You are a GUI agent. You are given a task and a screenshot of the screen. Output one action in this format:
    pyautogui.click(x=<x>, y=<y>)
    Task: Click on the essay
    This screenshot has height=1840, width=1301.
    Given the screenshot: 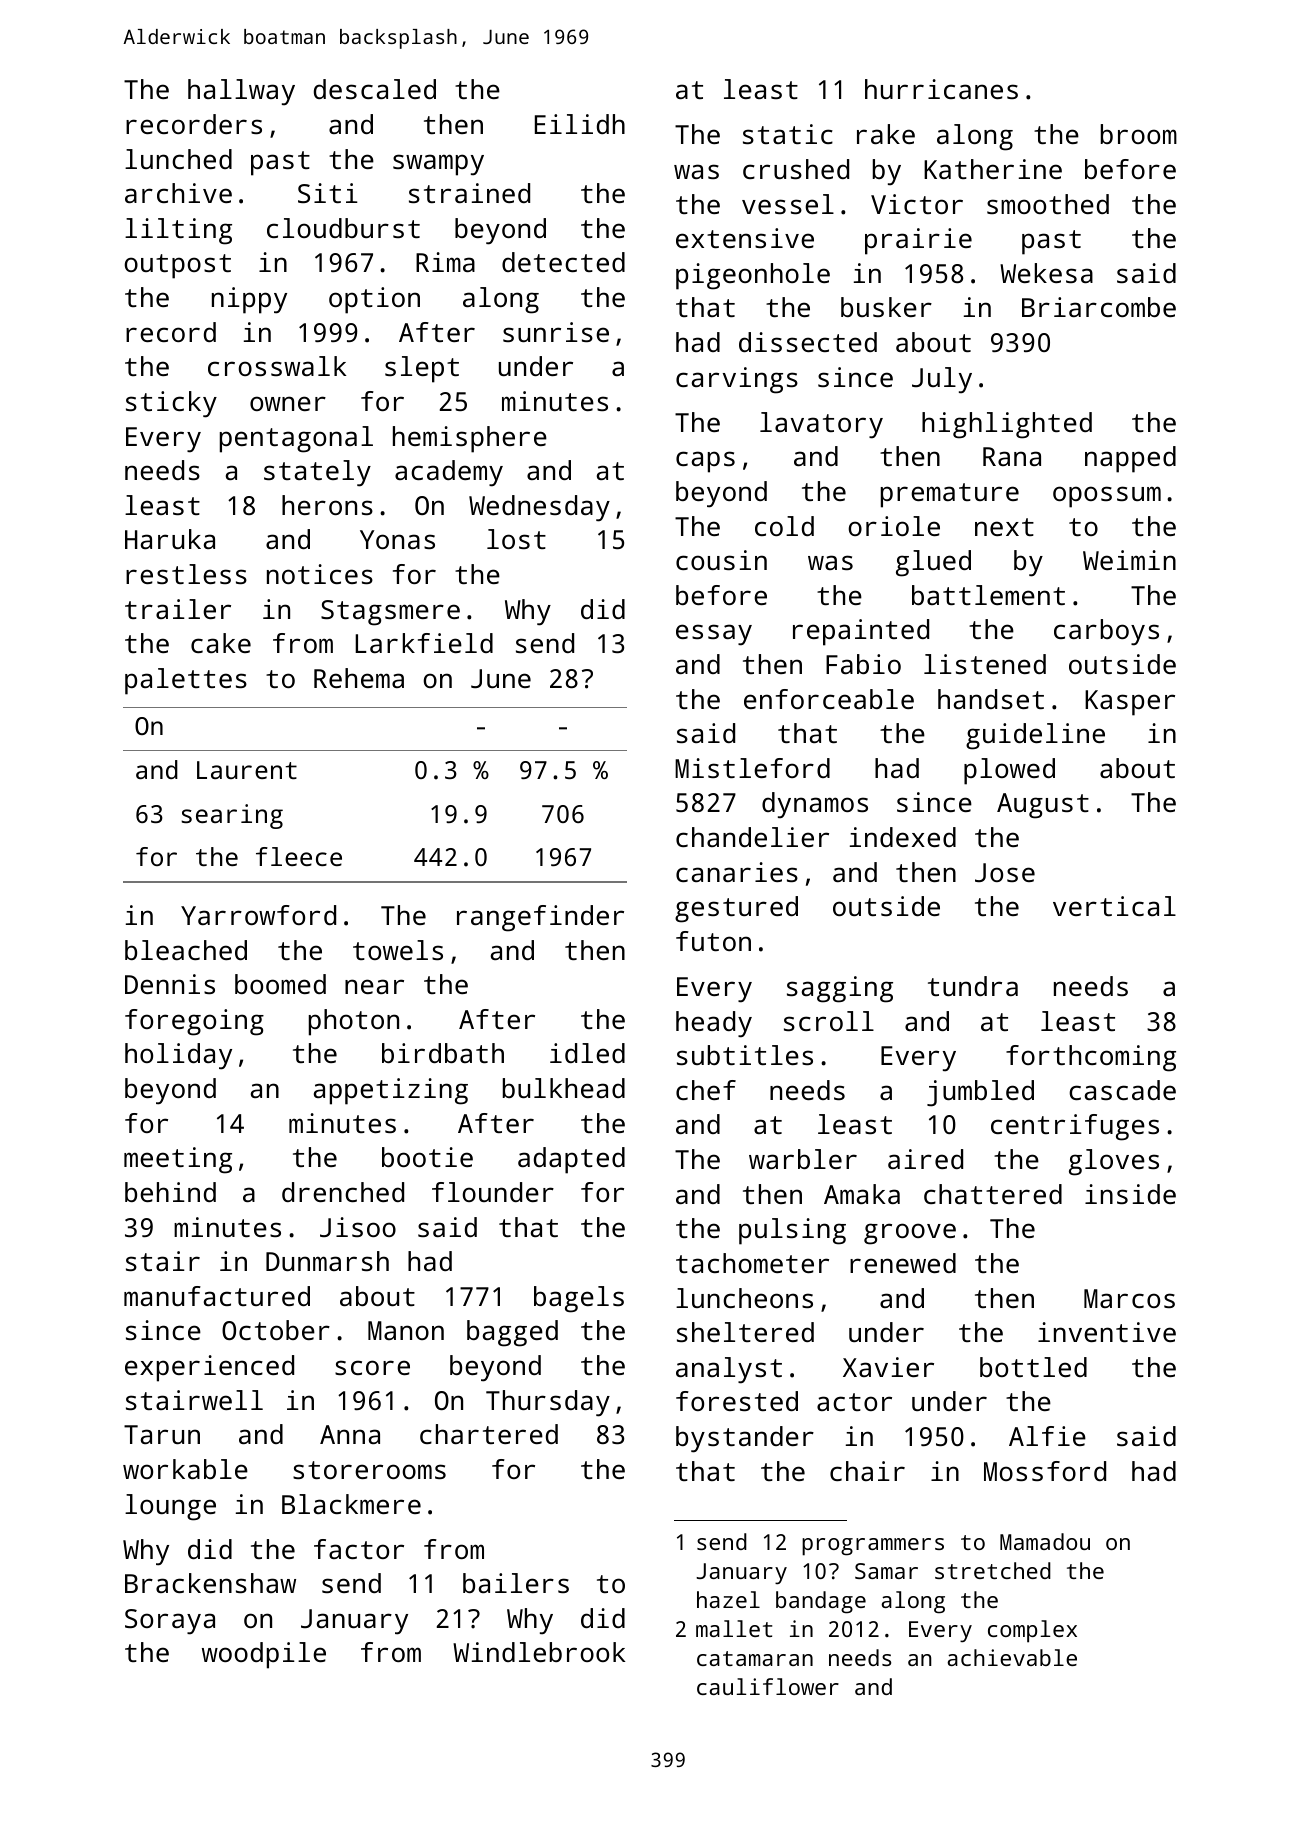 What is the action you would take?
    pyautogui.click(x=714, y=635)
